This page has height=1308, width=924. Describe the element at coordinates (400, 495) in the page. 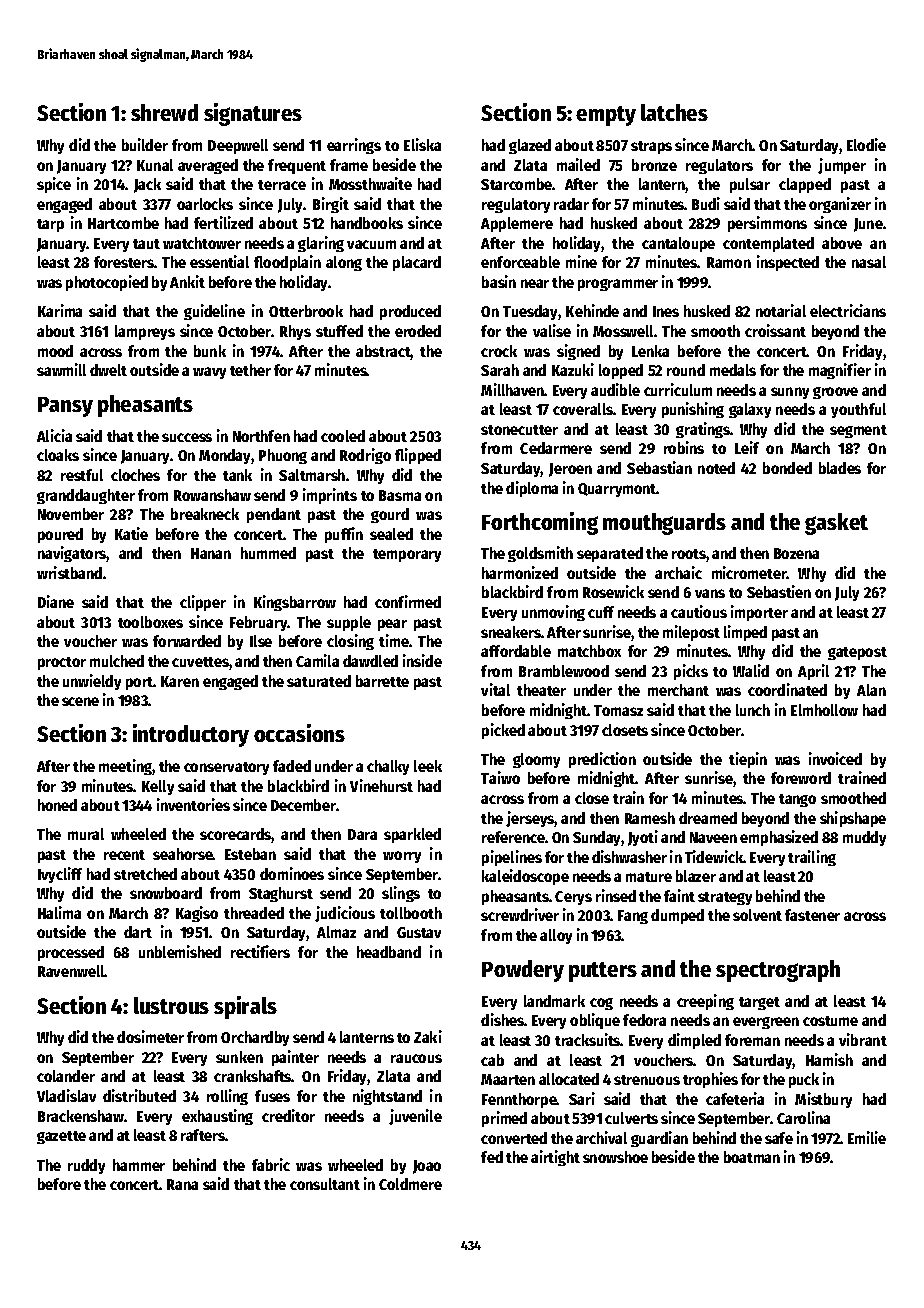

I see `Basma` at that location.
